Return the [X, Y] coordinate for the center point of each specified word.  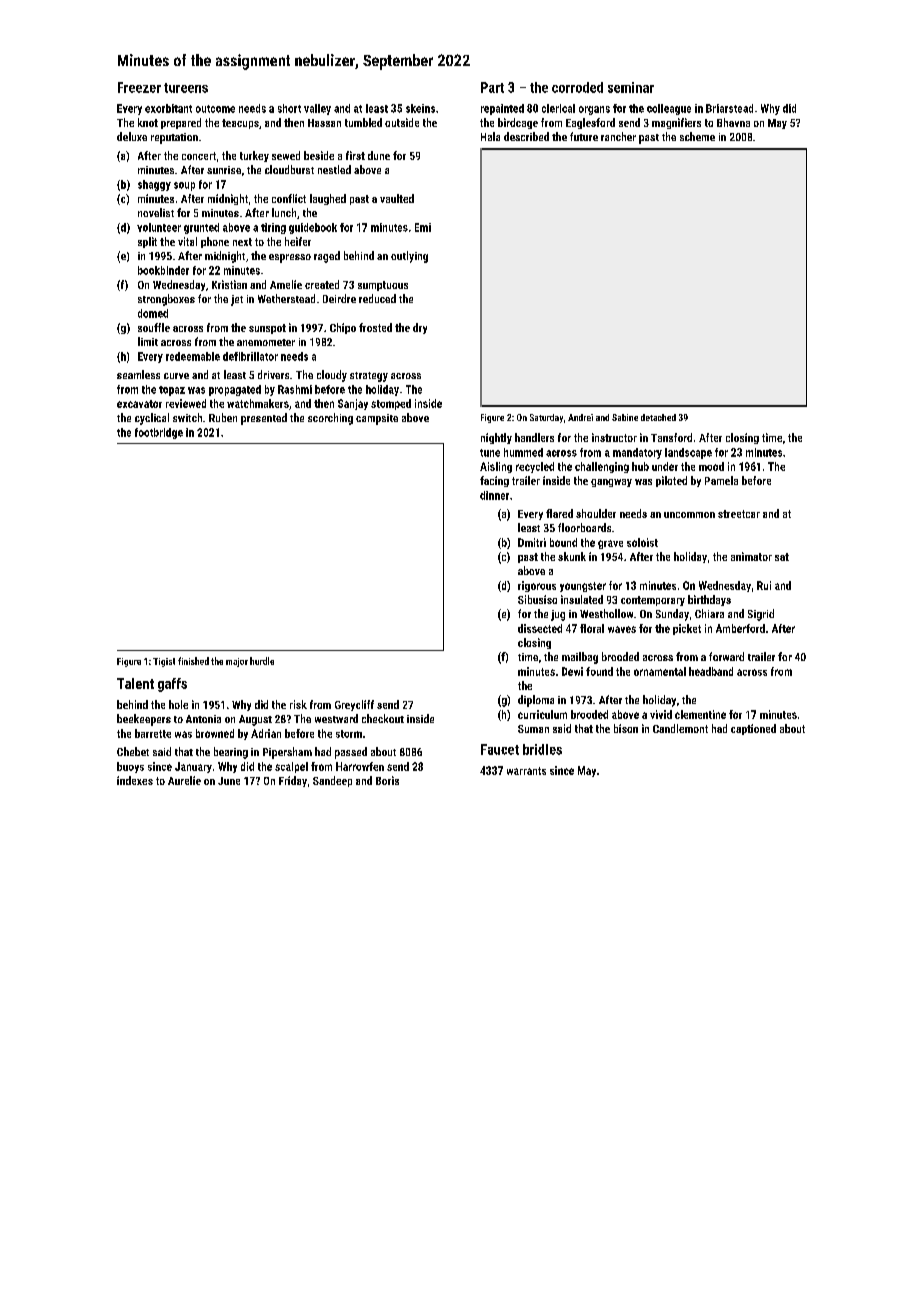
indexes [135, 780]
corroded [577, 87]
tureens [186, 88]
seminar [631, 87]
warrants [526, 771]
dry [420, 328]
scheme [697, 136]
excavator [139, 404]
